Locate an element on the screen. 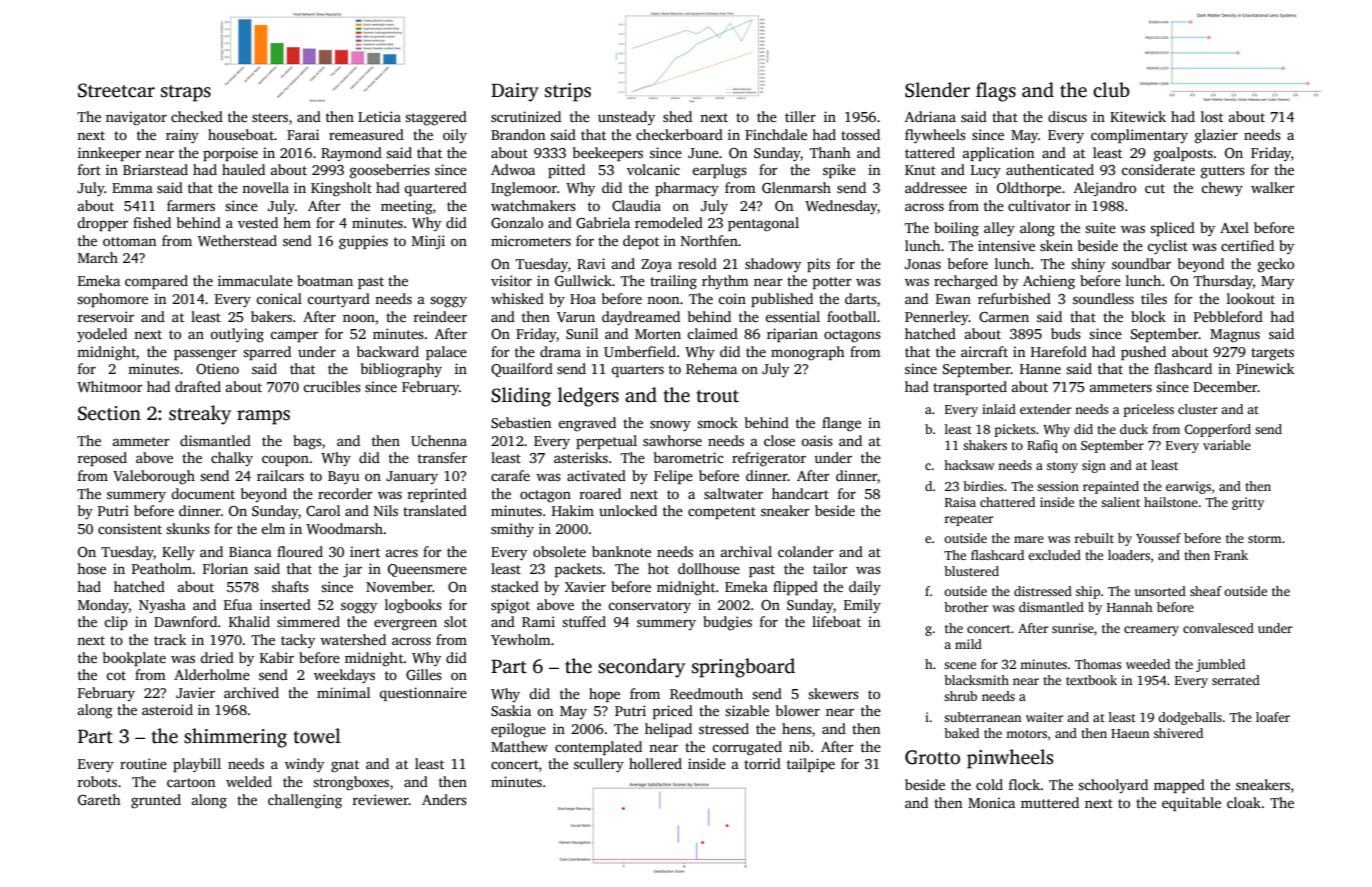  gutters is located at coordinates (1223, 172).
